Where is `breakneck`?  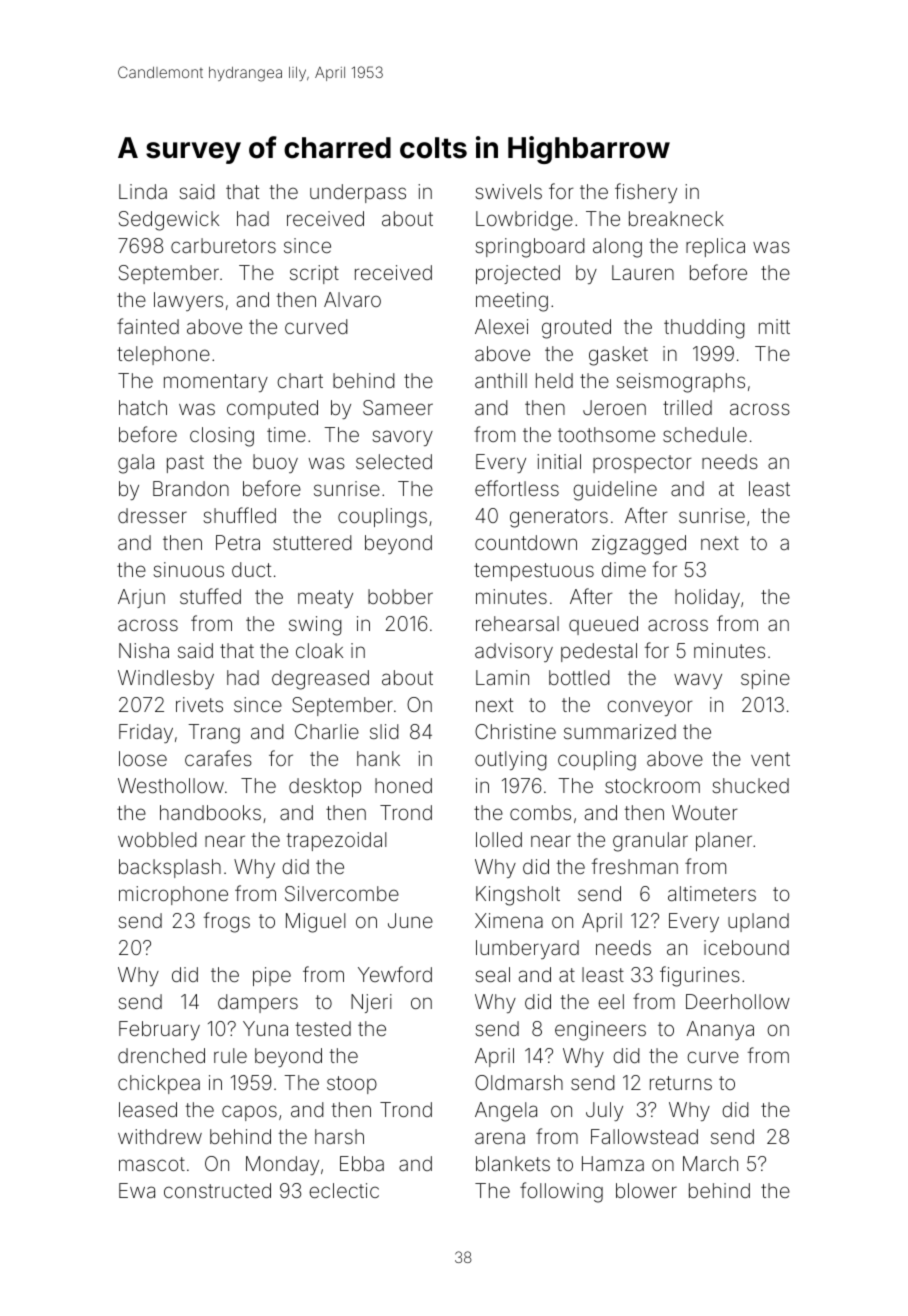 breakneck is located at coordinates (676, 218).
